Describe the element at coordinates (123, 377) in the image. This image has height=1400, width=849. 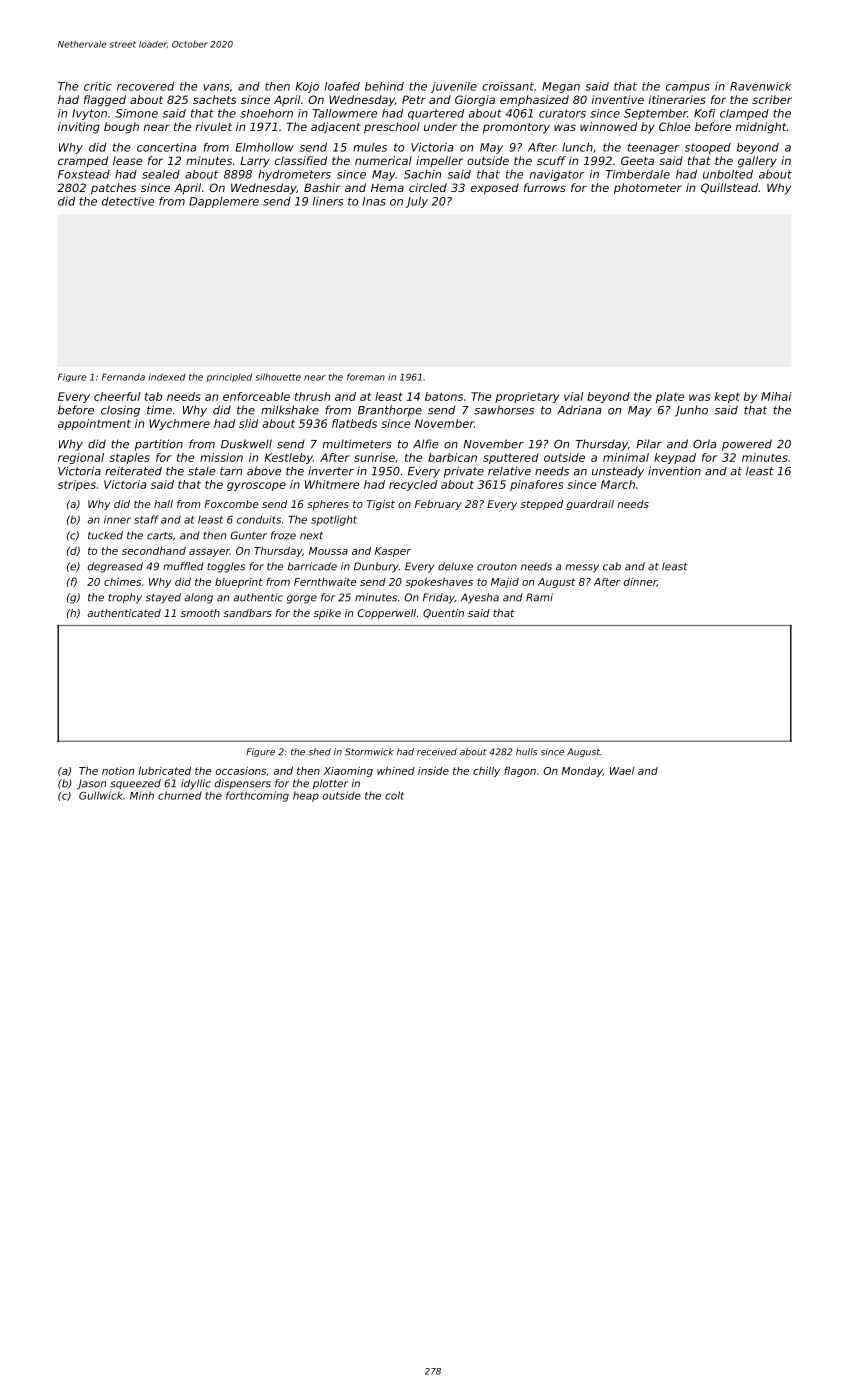
I see `Fernanda` at that location.
